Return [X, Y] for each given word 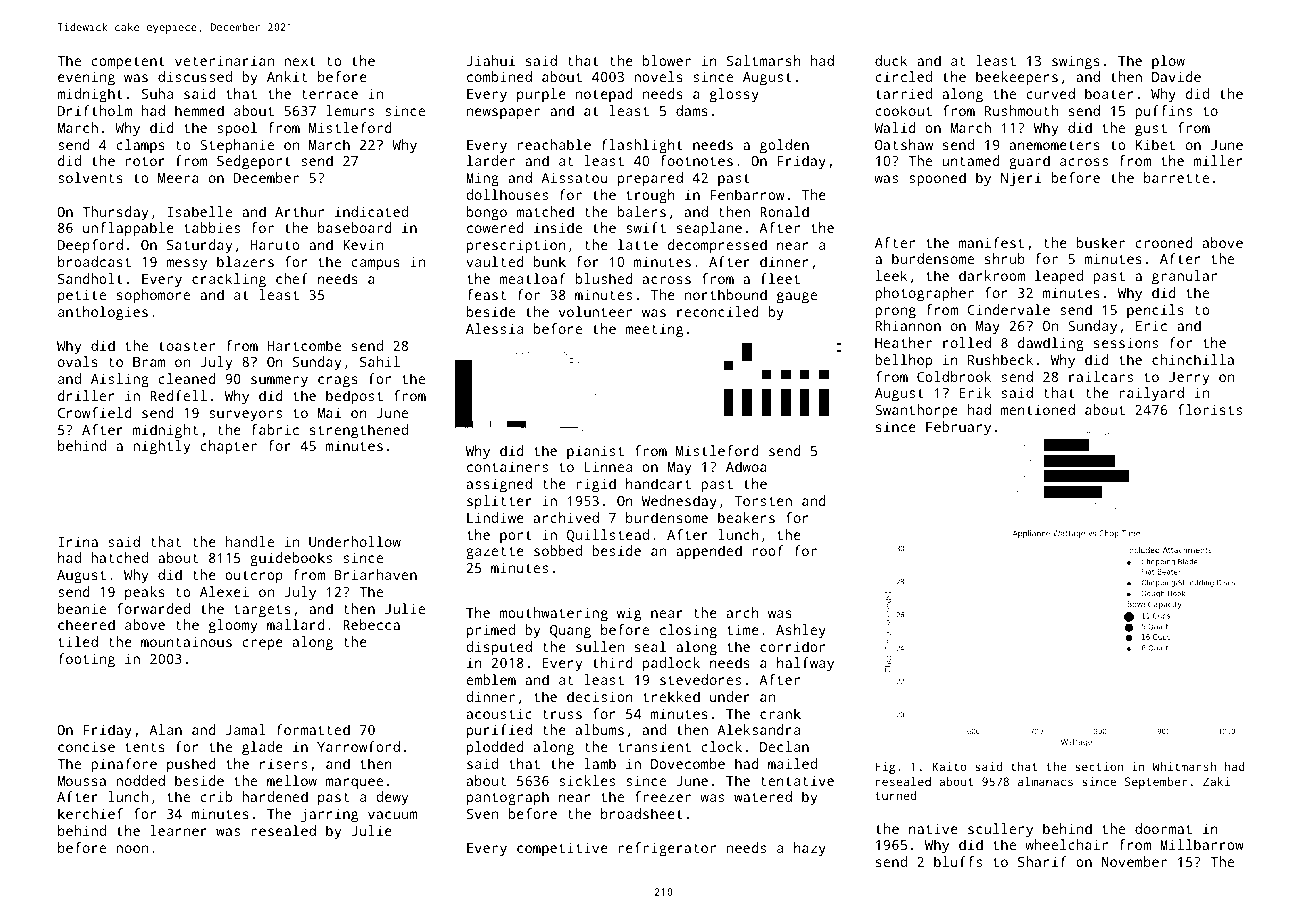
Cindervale [1008, 309]
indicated [371, 211]
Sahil [380, 361]
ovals [78, 361]
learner [178, 830]
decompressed [717, 246]
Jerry [1189, 379]
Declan [784, 746]
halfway [805, 664]
